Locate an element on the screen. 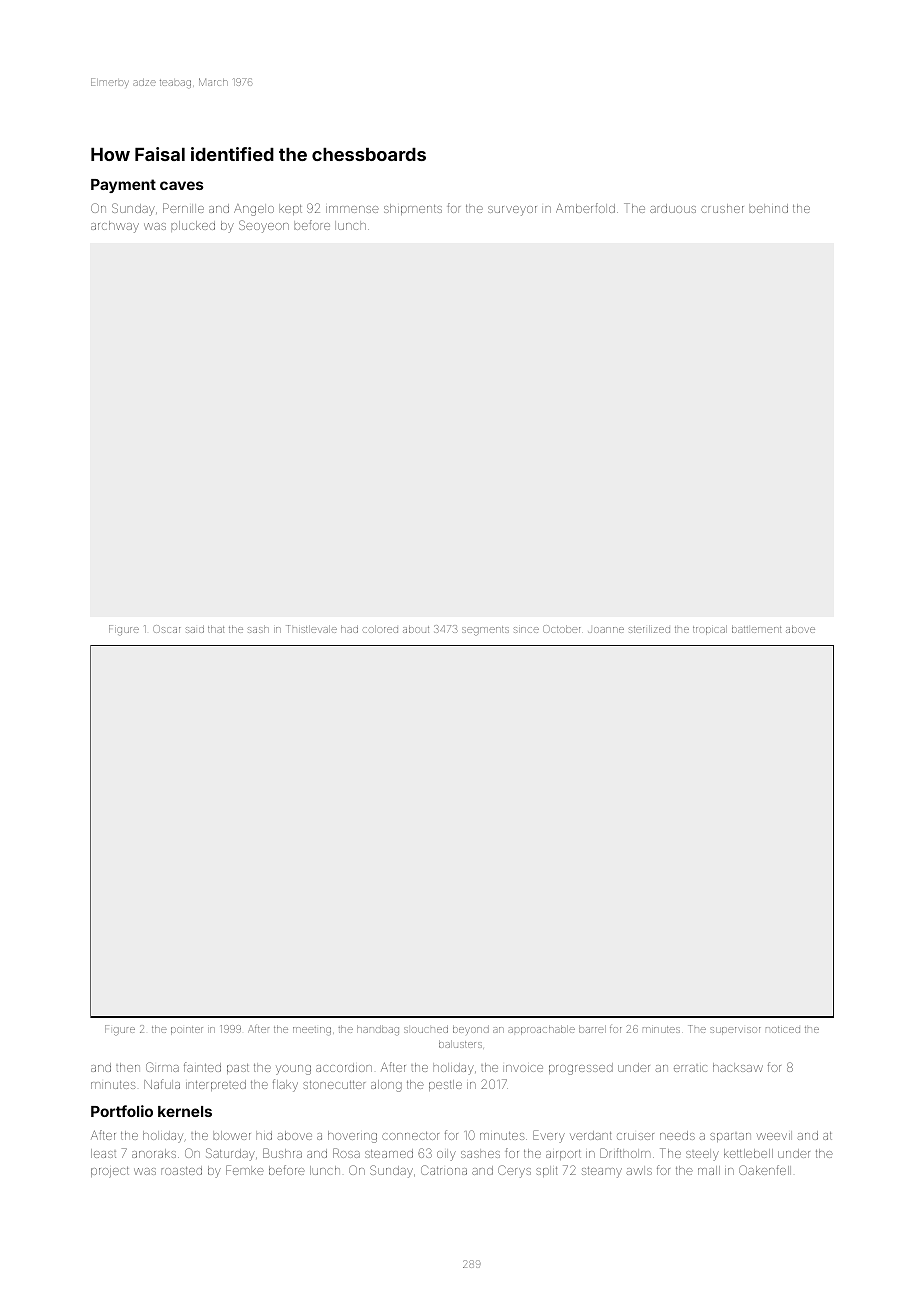 Image resolution: width=924 pixels, height=1314 pixels. arduous is located at coordinates (673, 208).
